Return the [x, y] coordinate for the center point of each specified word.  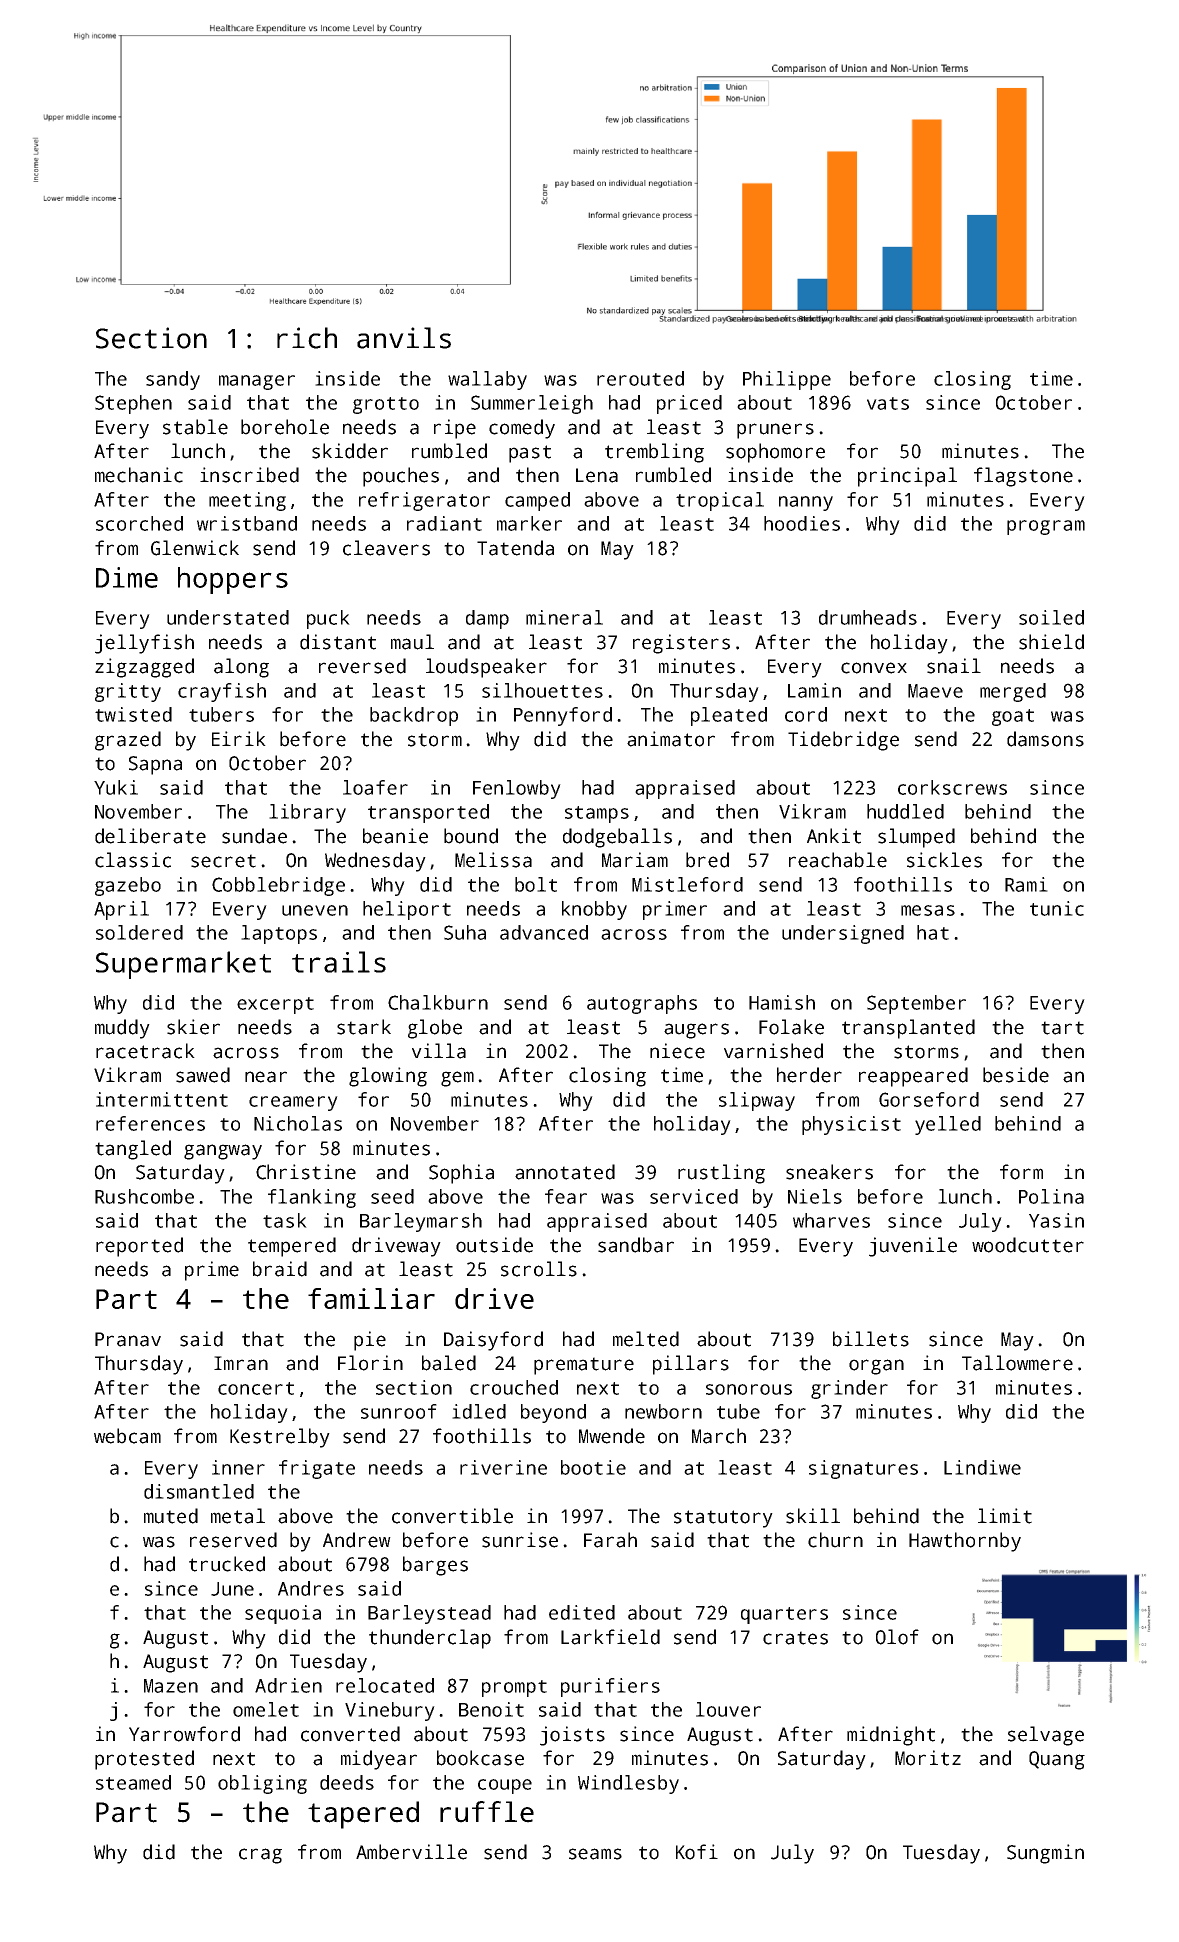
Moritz [928, 1758]
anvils [404, 338]
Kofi [697, 1852]
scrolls [539, 1269]
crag [260, 1856]
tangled [133, 1150]
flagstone [1023, 477]
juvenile [913, 1247]
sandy [173, 380]
